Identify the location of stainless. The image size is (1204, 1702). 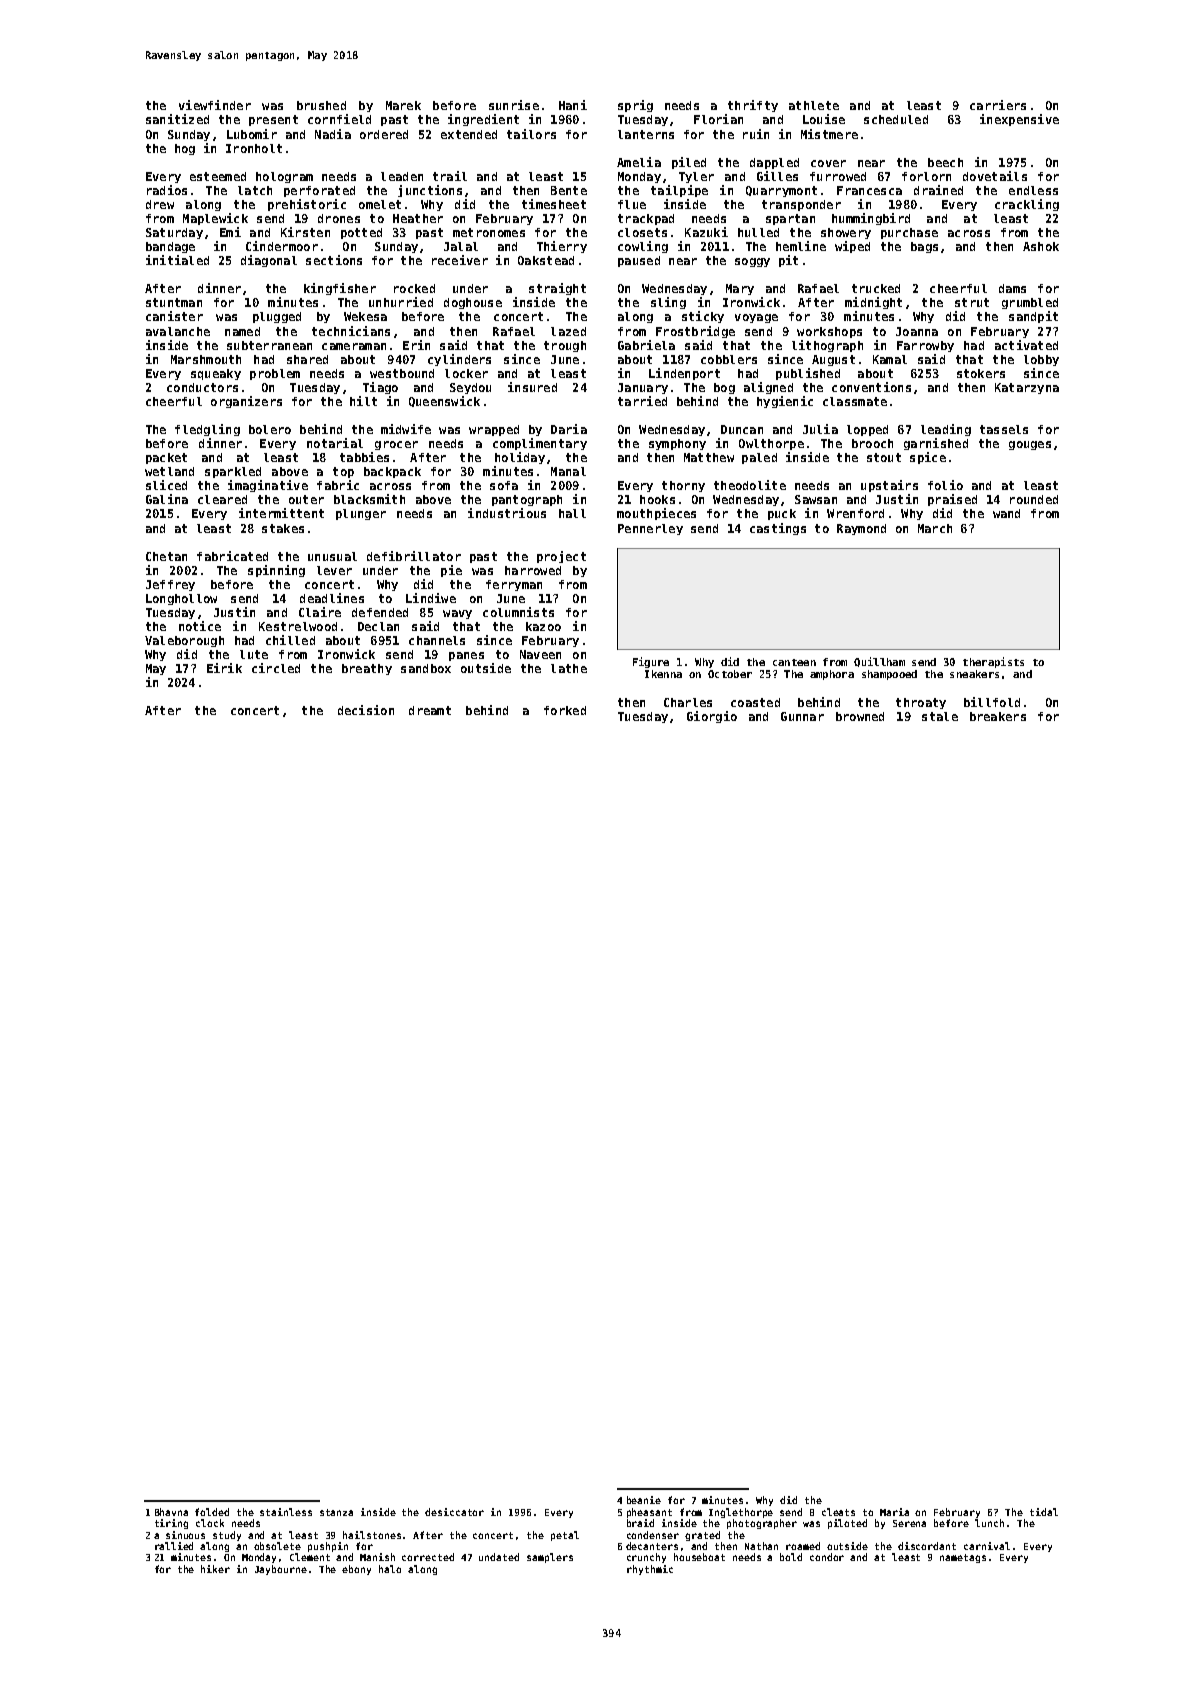
(286, 1512).
